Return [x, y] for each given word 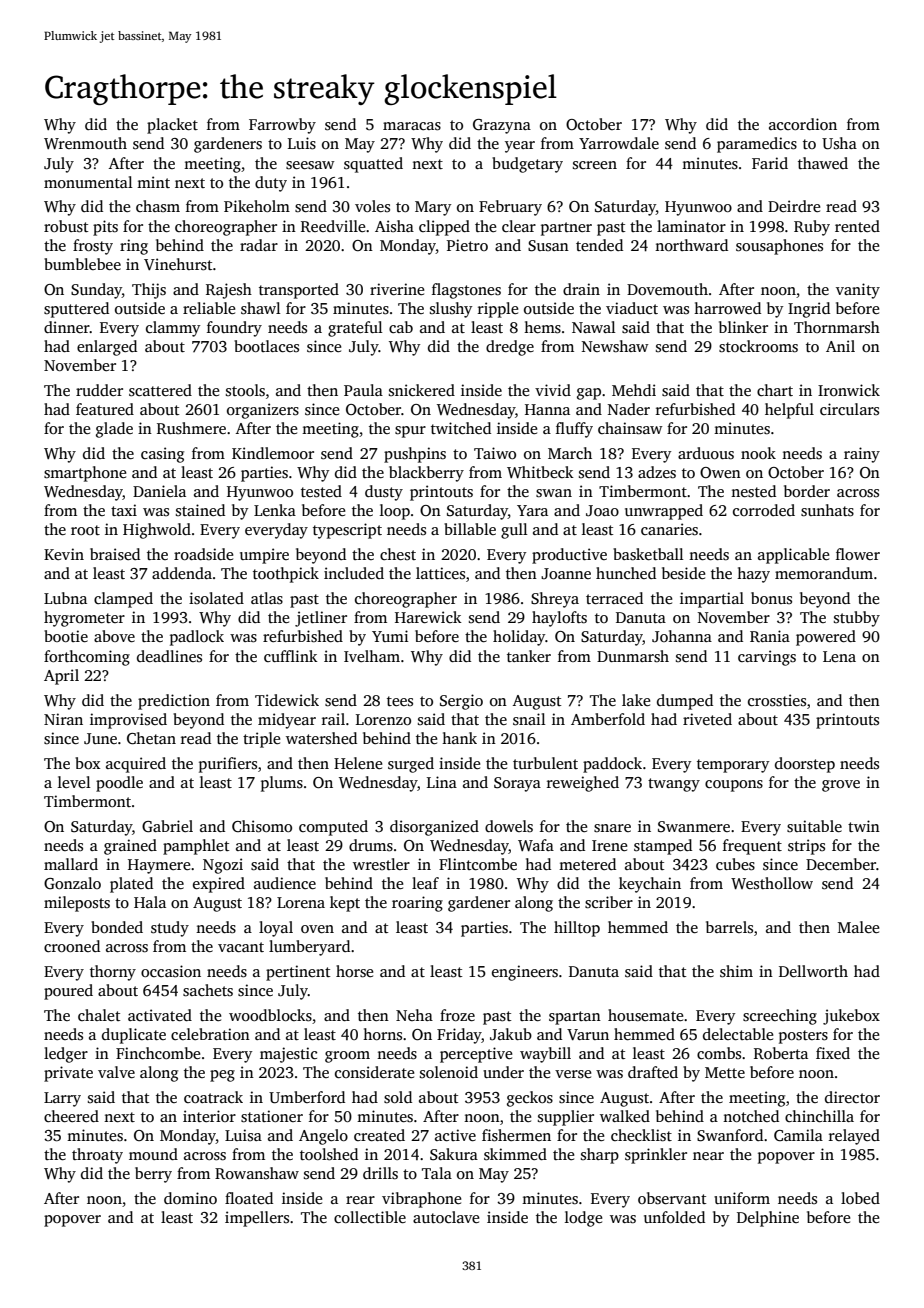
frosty [93, 247]
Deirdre [794, 206]
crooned [72, 946]
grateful [355, 329]
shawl [261, 308]
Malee [858, 927]
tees [400, 701]
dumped [685, 702]
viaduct [632, 308]
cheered [71, 1116]
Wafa [536, 845]
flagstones [466, 291]
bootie [66, 636]
